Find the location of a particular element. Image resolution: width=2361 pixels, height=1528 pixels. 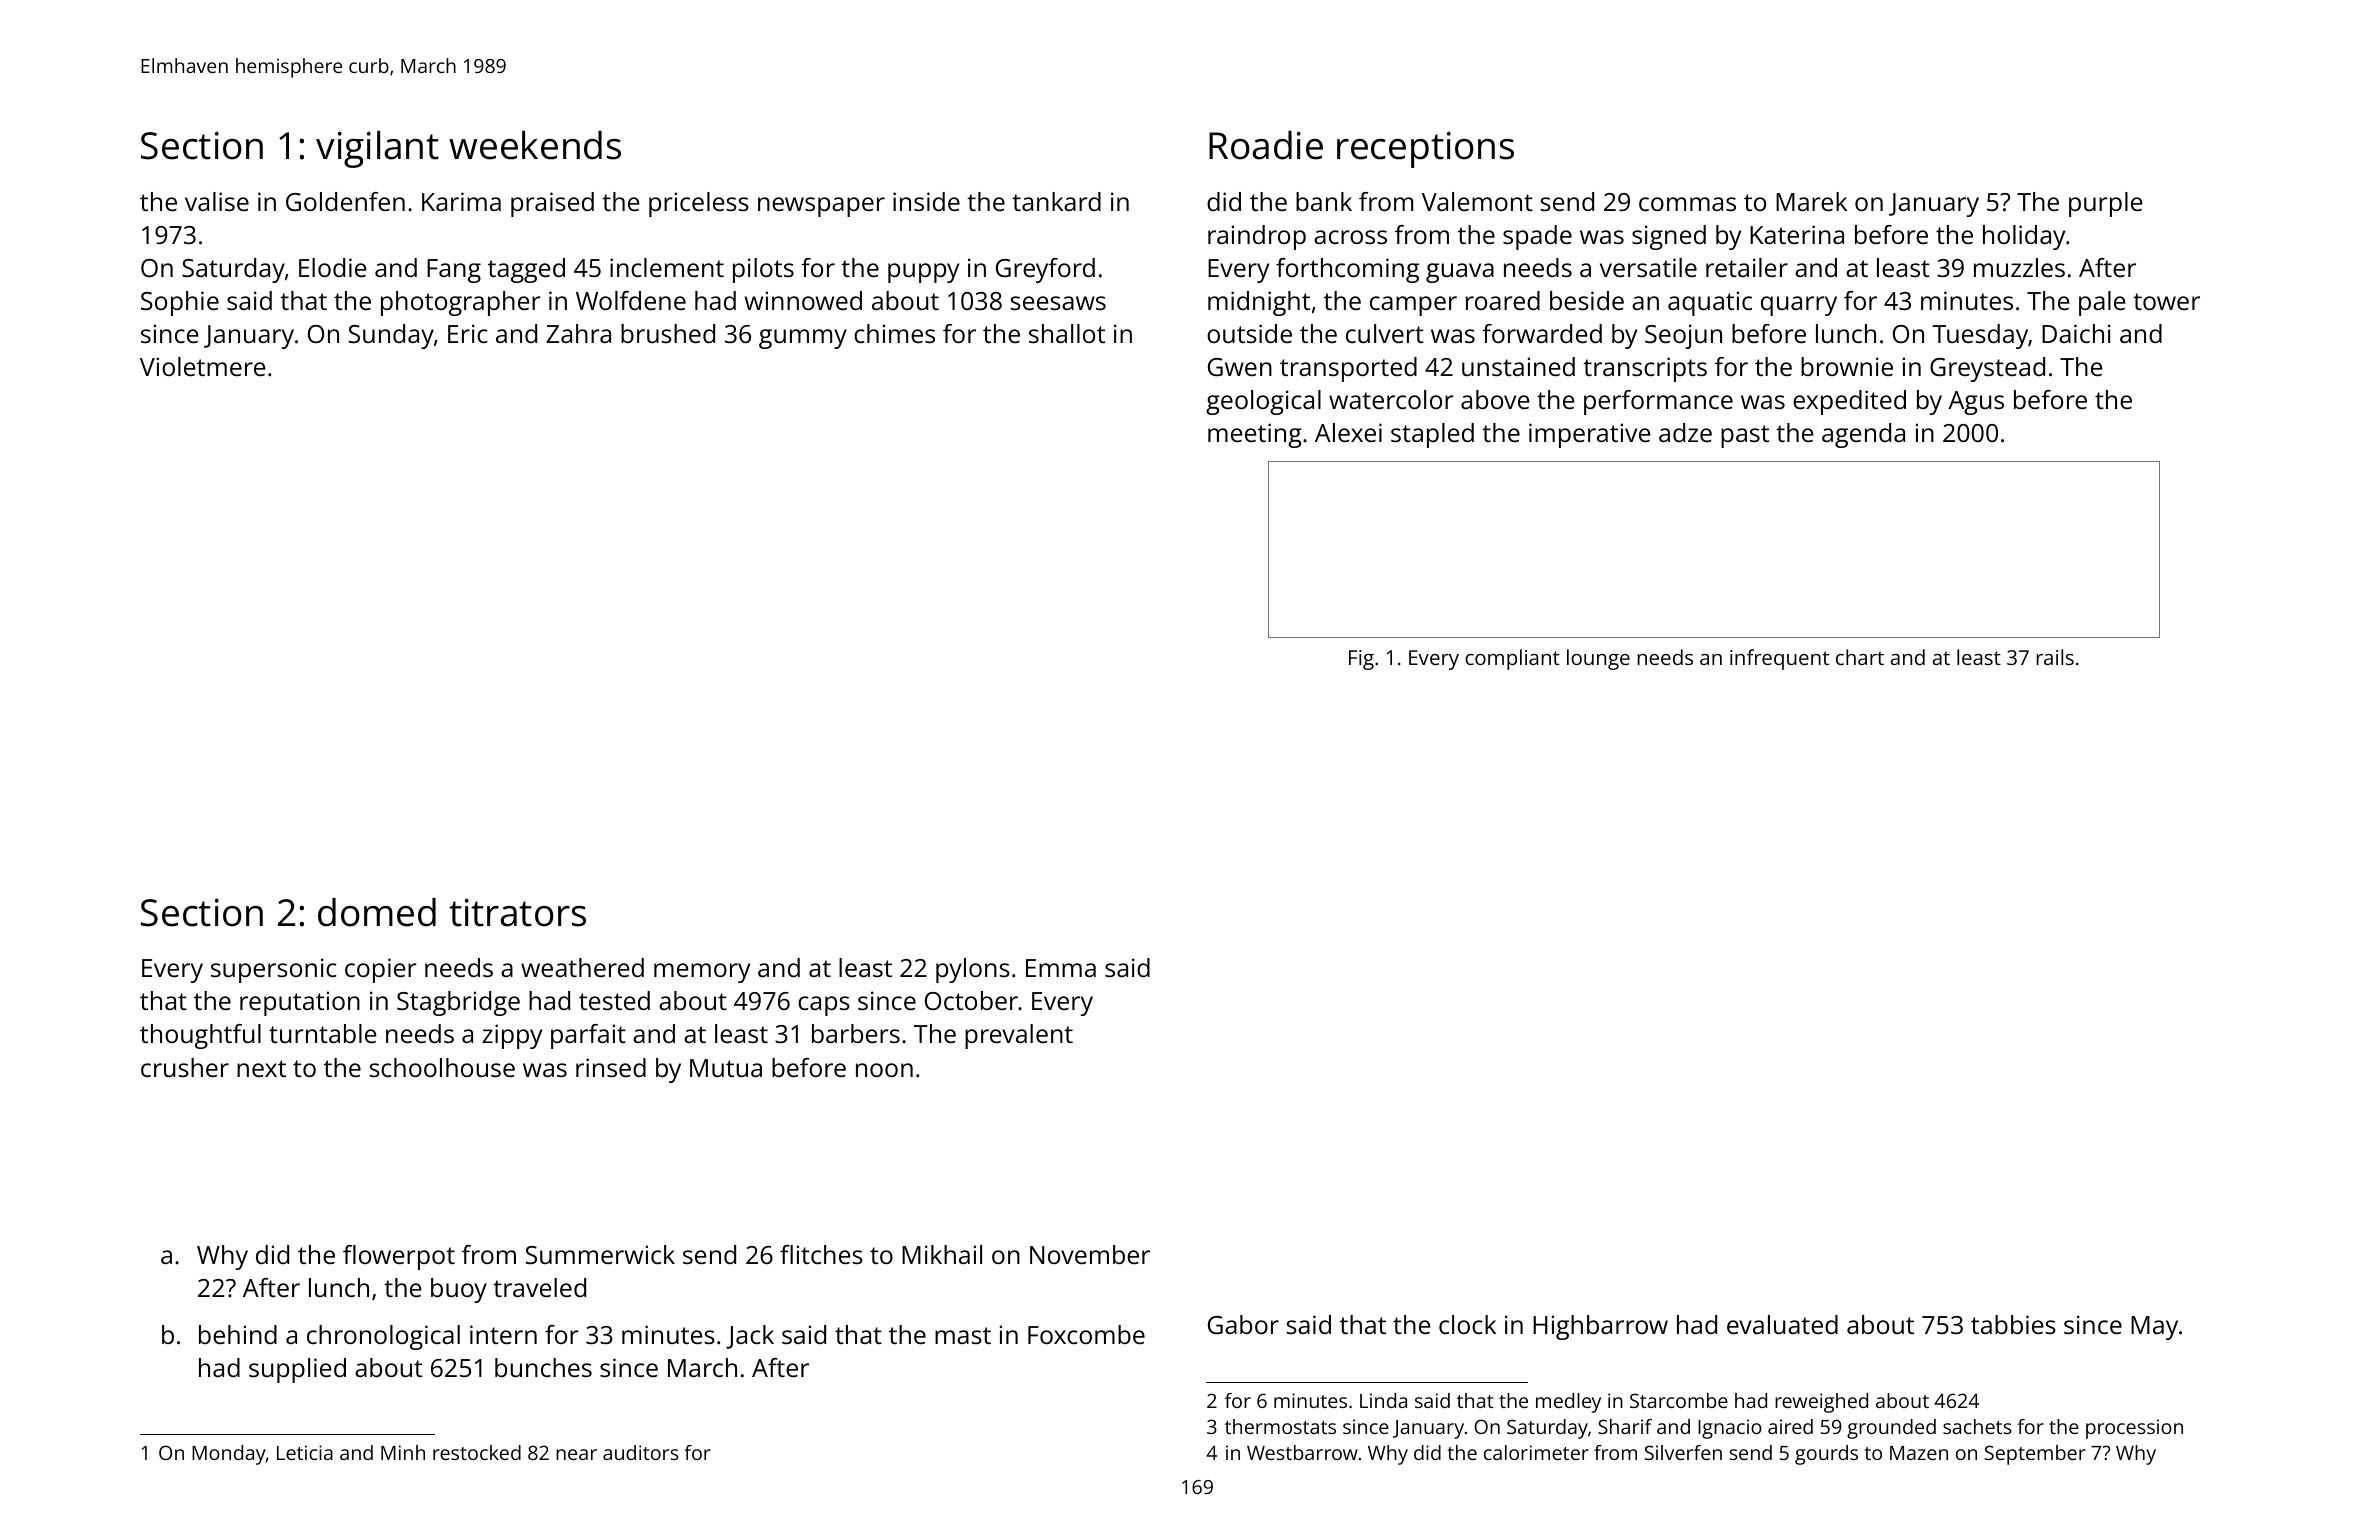

forthcoming is located at coordinates (1347, 270).
